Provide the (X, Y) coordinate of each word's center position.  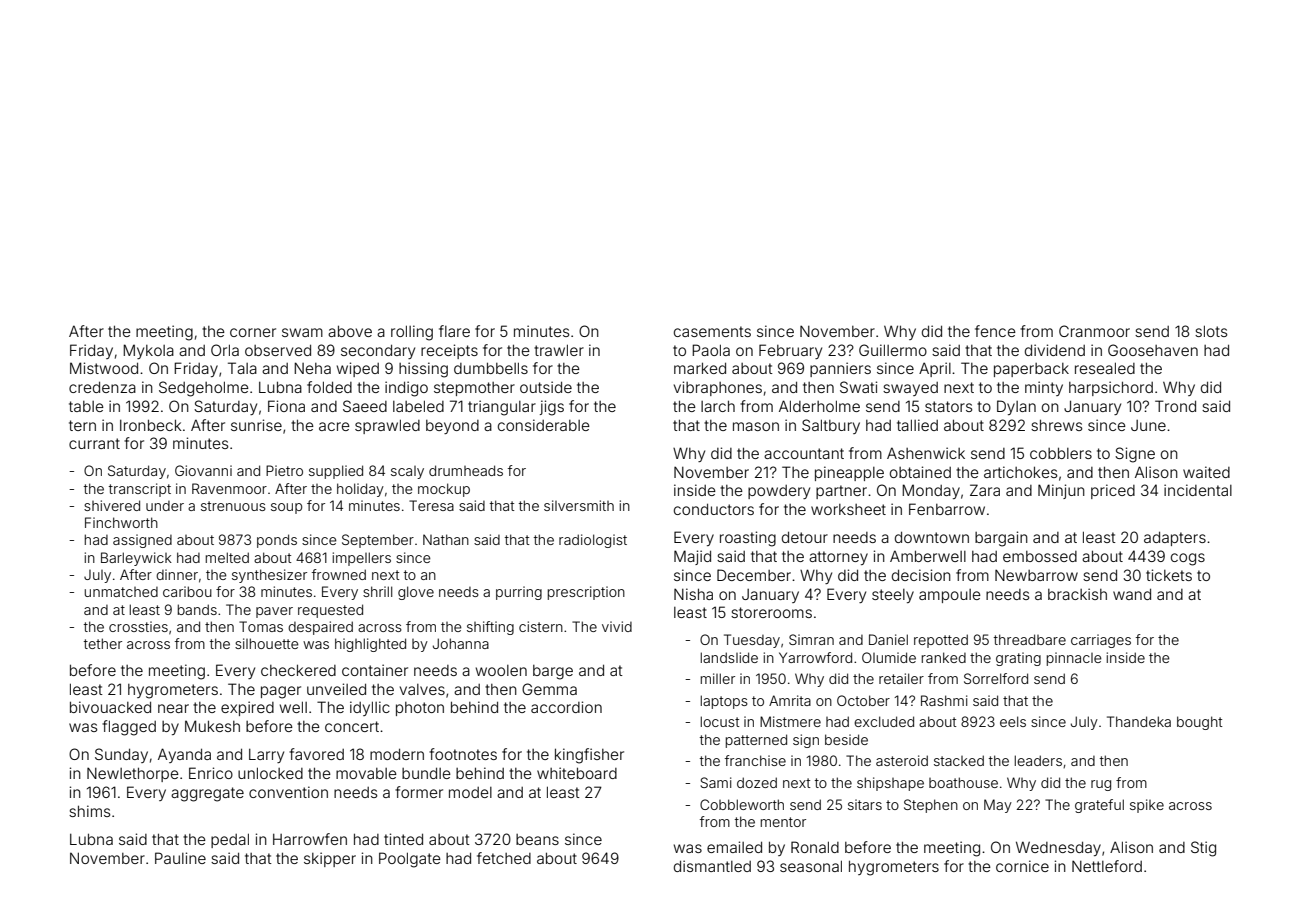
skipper (330, 859)
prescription (586, 593)
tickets (1169, 575)
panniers (840, 369)
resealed (1105, 368)
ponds (277, 541)
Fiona (286, 406)
